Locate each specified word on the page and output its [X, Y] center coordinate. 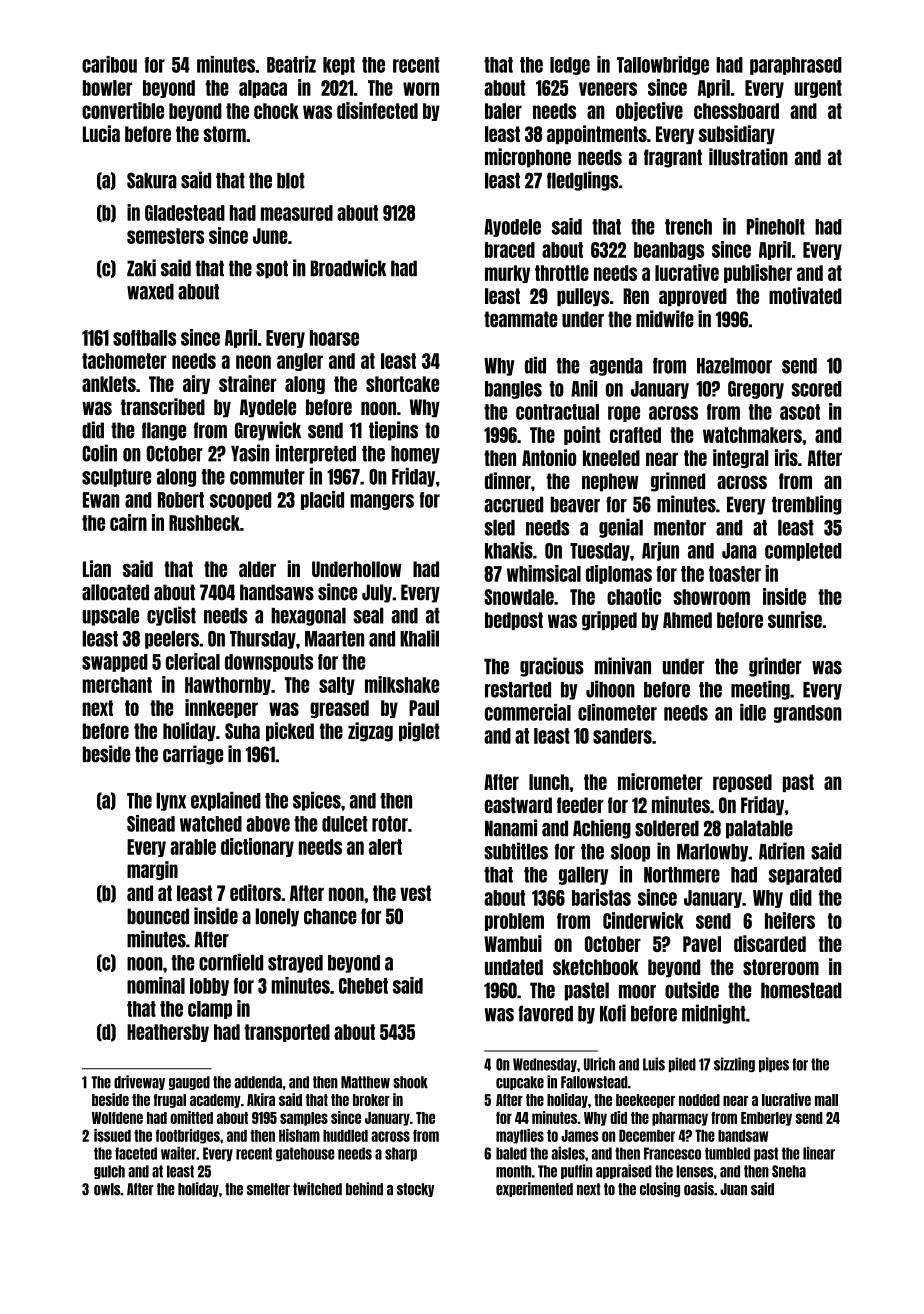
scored [817, 389]
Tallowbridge [663, 65]
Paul [424, 708]
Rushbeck [204, 523]
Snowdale [519, 597]
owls [107, 1189]
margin [152, 870]
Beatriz [291, 64]
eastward [518, 805]
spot [272, 269]
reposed [742, 783]
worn [421, 89]
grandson [808, 714]
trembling [807, 505]
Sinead [151, 823]
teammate [520, 319]
